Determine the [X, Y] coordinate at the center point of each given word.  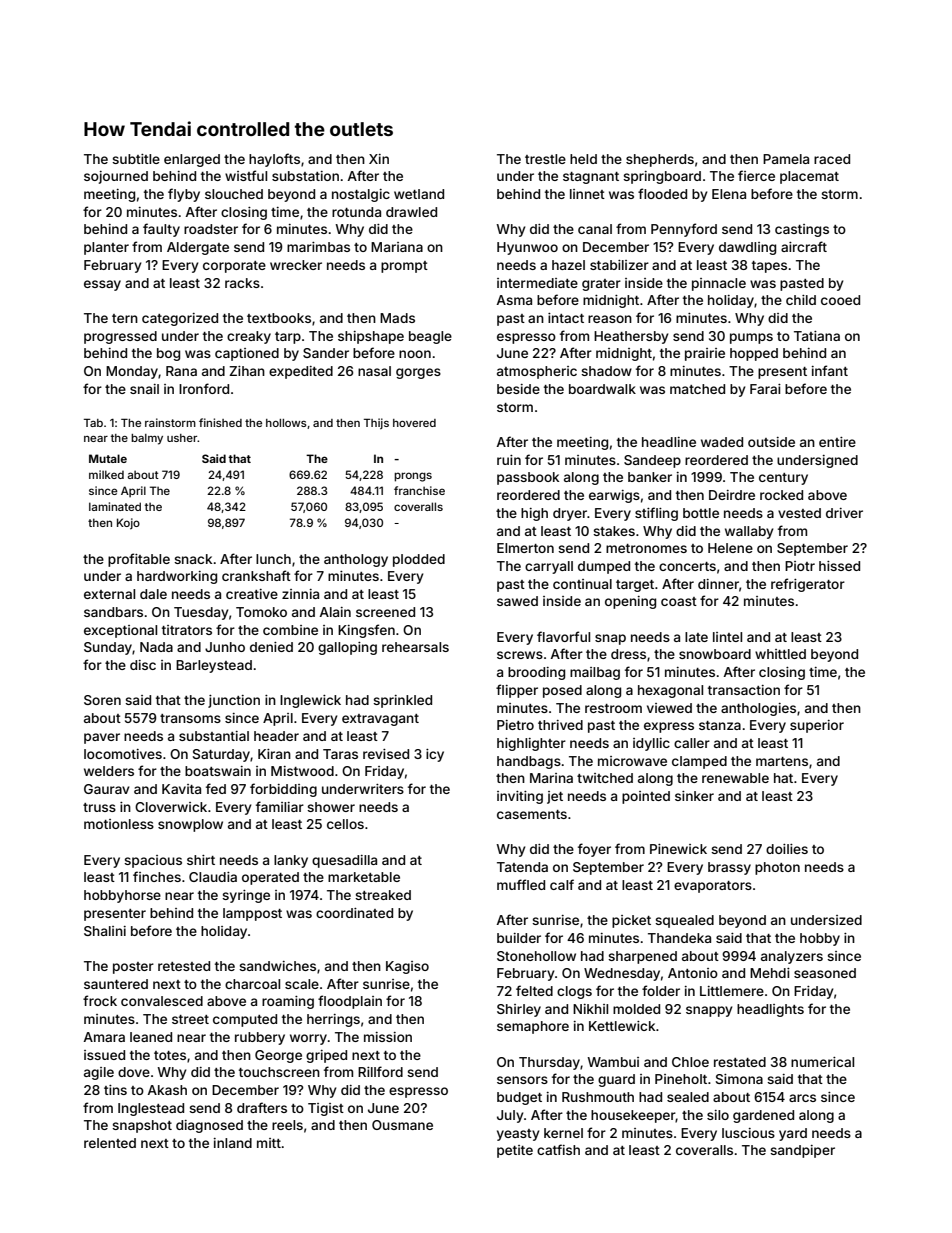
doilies [787, 849]
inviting [520, 797]
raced [832, 159]
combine [290, 630]
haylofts [274, 160]
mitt [269, 1143]
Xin [379, 159]
